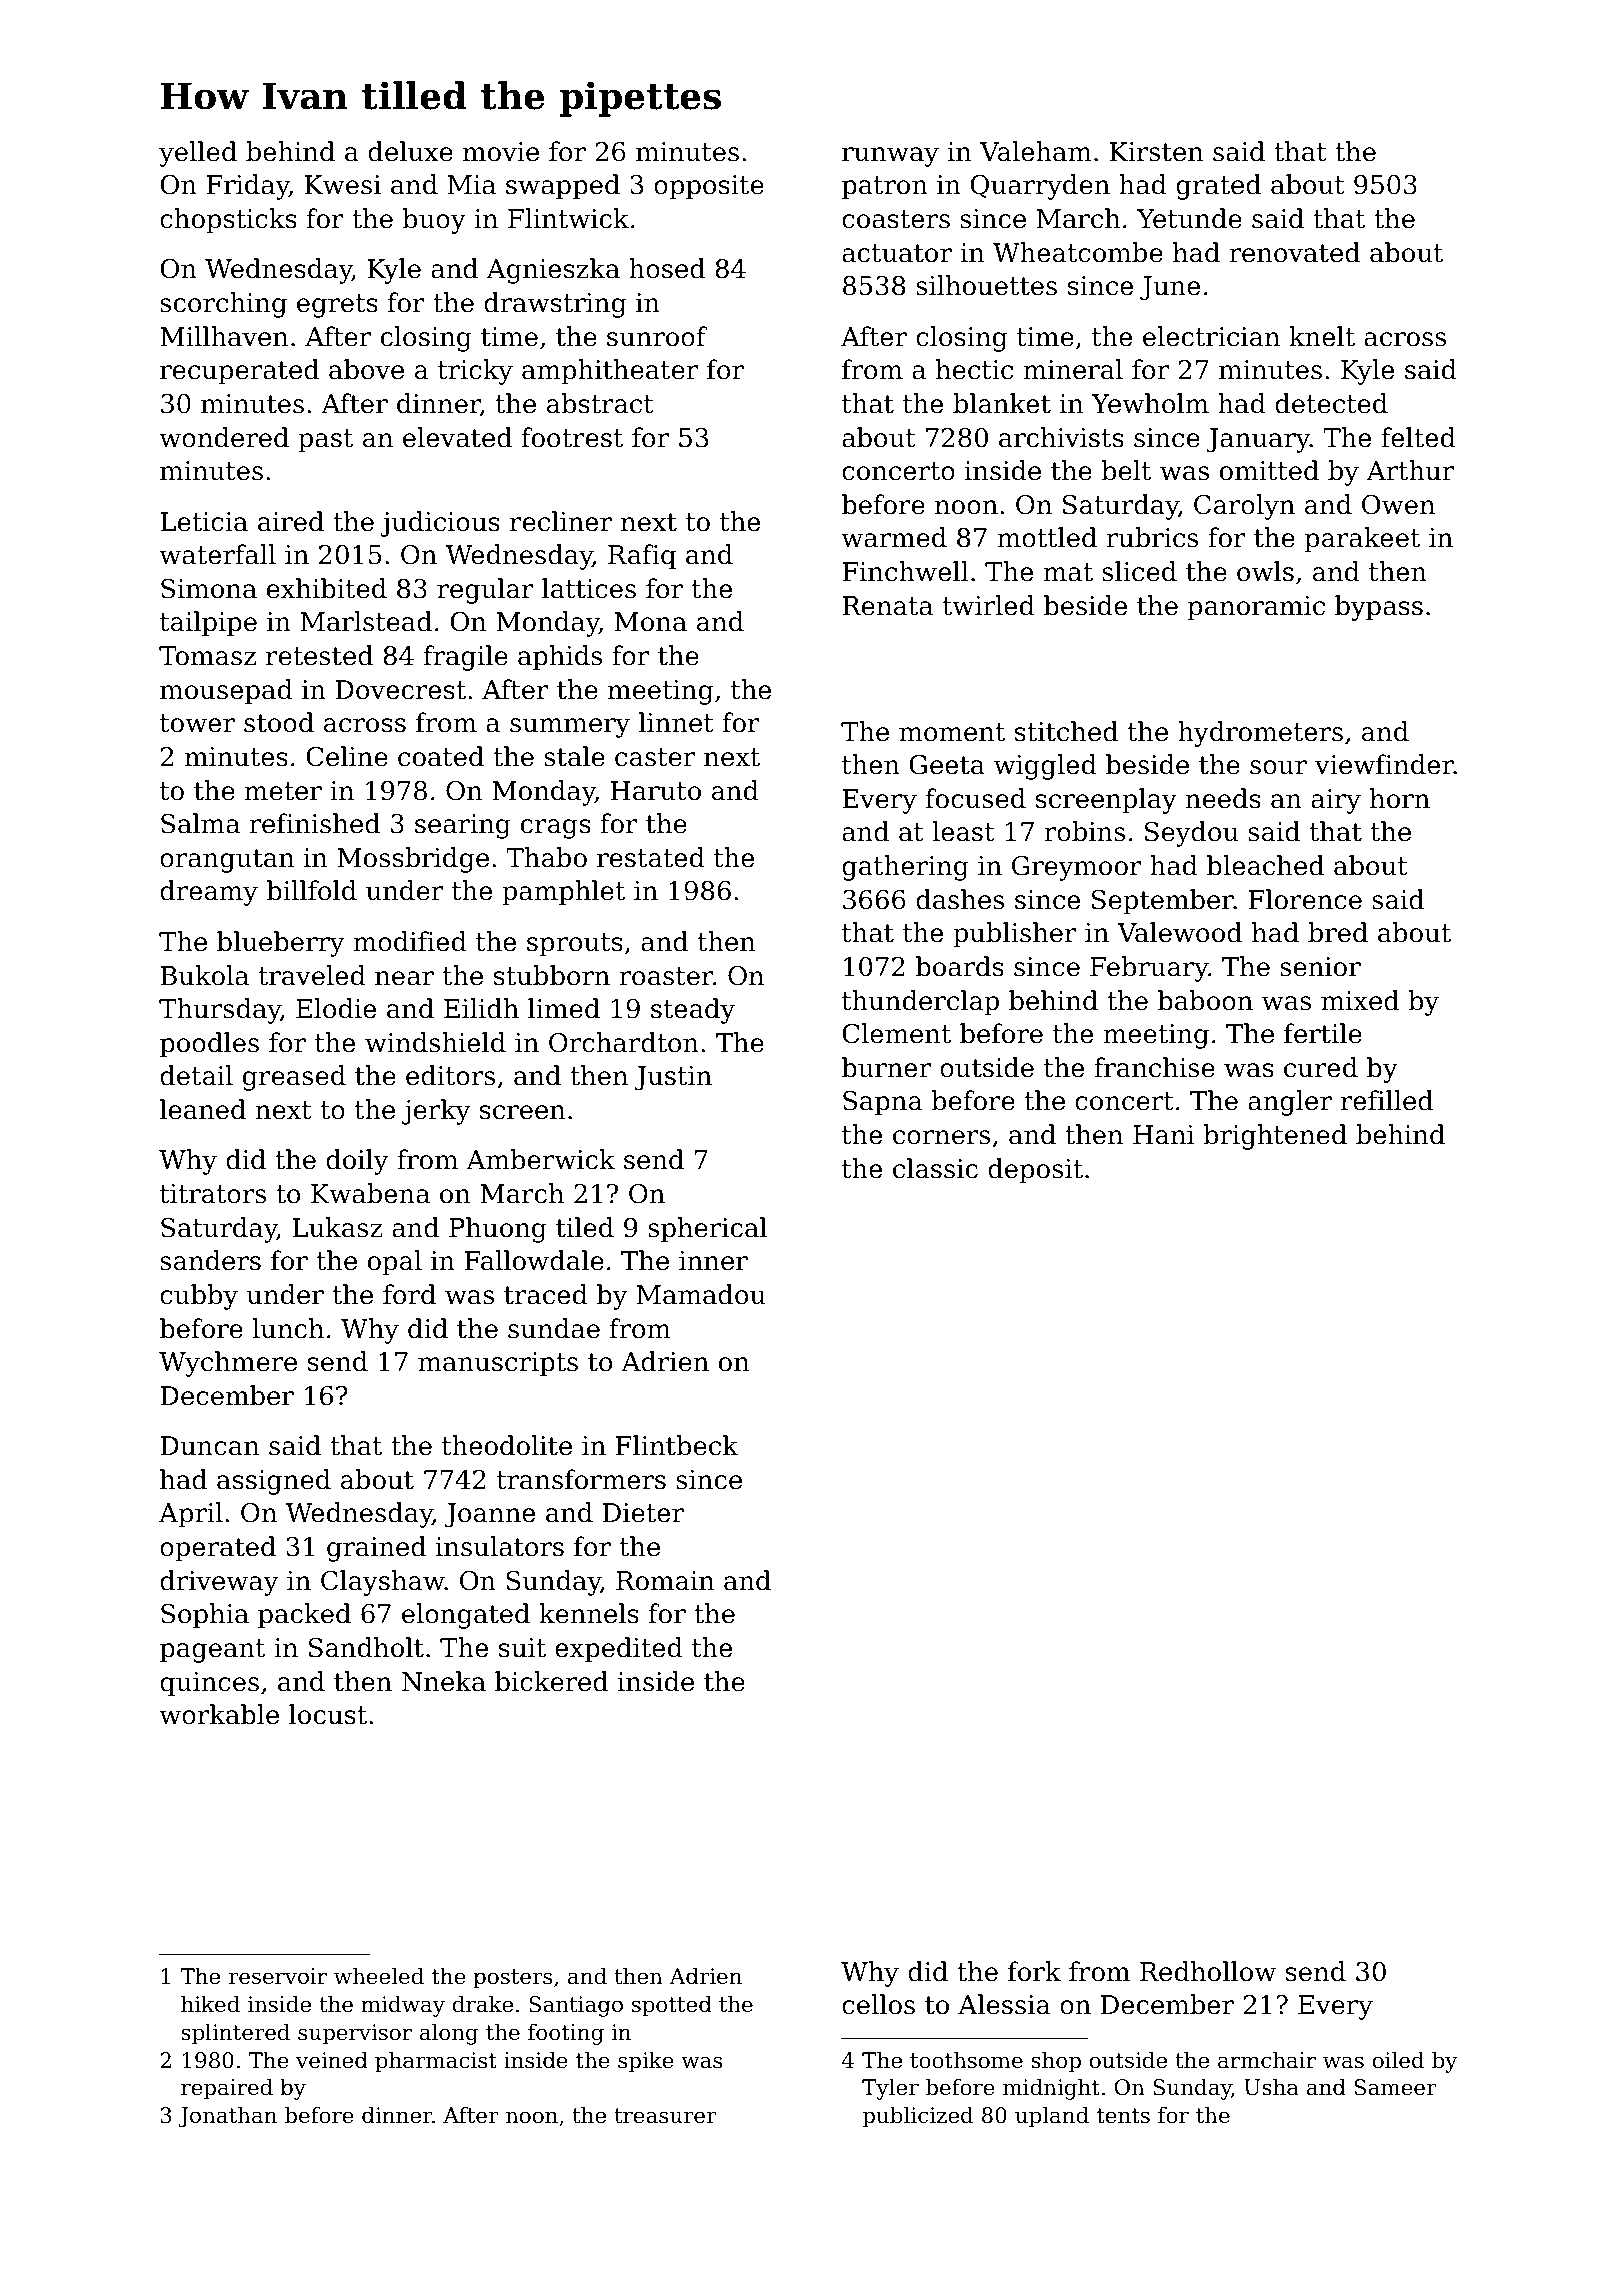 The image size is (1620, 2292). Describe the element at coordinates (886, 1067) in the page. I see `burner` at that location.
